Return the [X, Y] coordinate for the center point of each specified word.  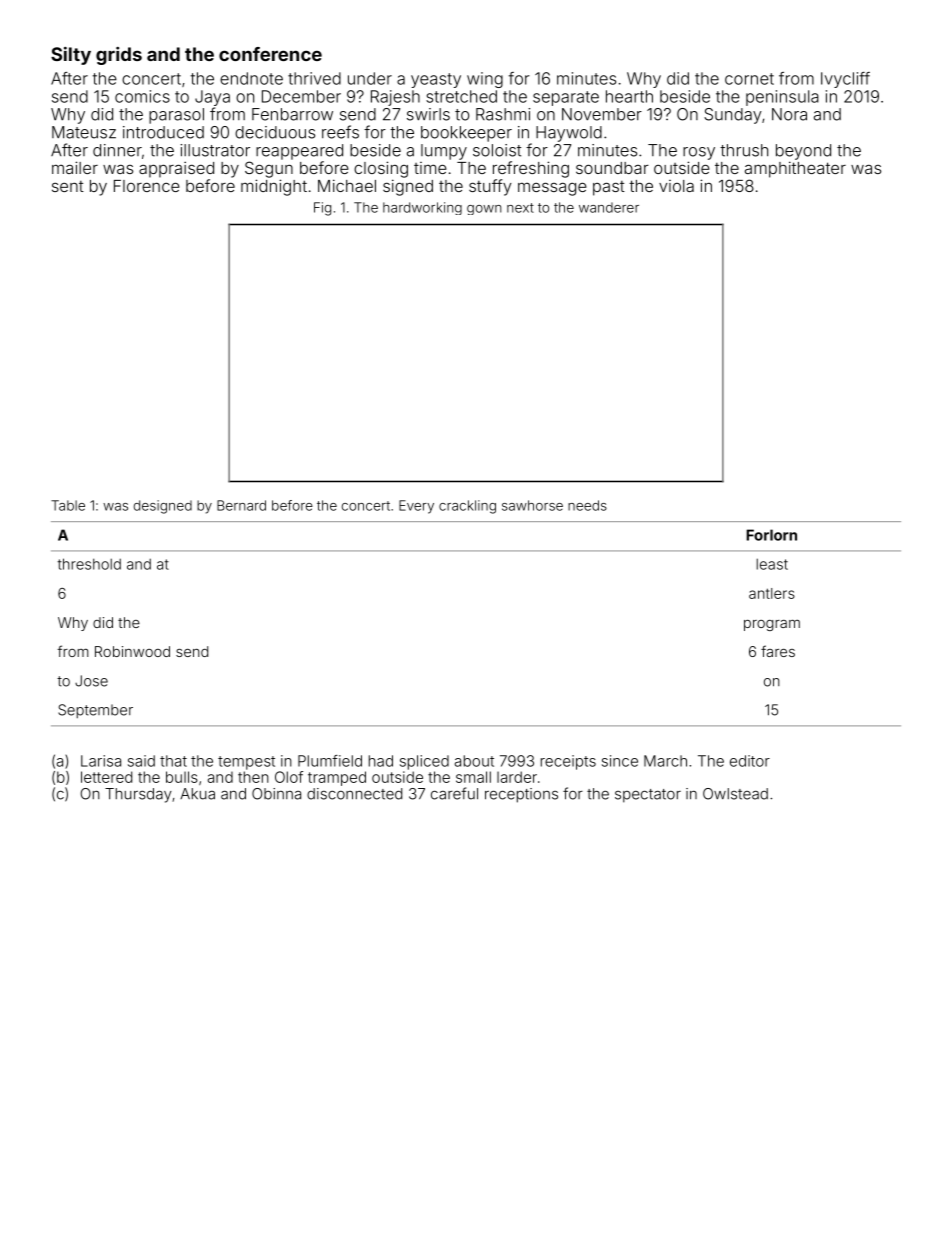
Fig [322, 209]
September [95, 711]
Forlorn [771, 535]
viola [676, 186]
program [772, 625]
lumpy [444, 152]
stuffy [490, 187]
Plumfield [330, 761]
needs [587, 505]
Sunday [733, 116]
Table [68, 505]
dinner [117, 150]
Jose [91, 681]
